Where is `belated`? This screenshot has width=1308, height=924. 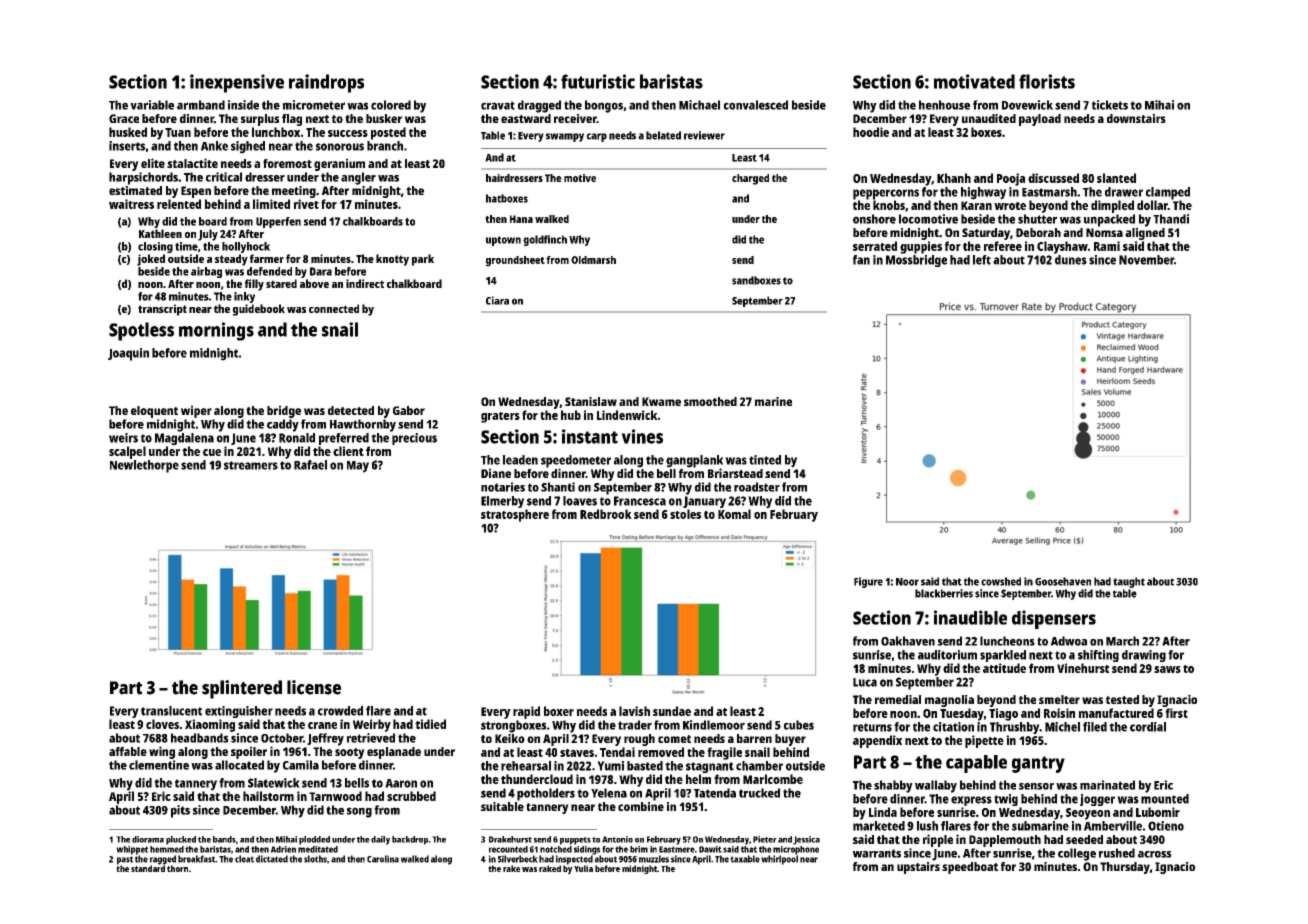
belated is located at coordinates (663, 135).
